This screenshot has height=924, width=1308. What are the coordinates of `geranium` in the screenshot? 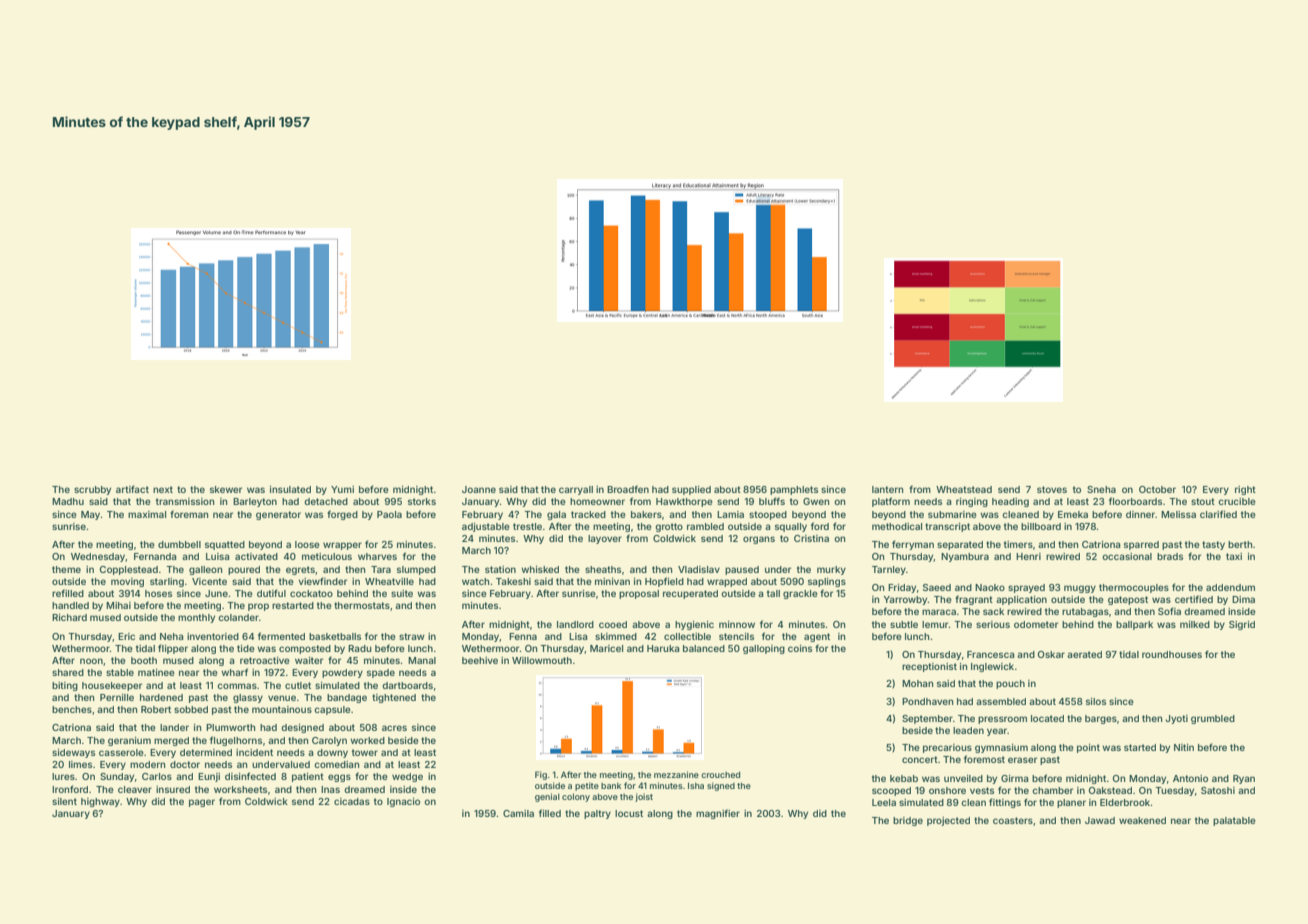 It's located at (129, 741).
